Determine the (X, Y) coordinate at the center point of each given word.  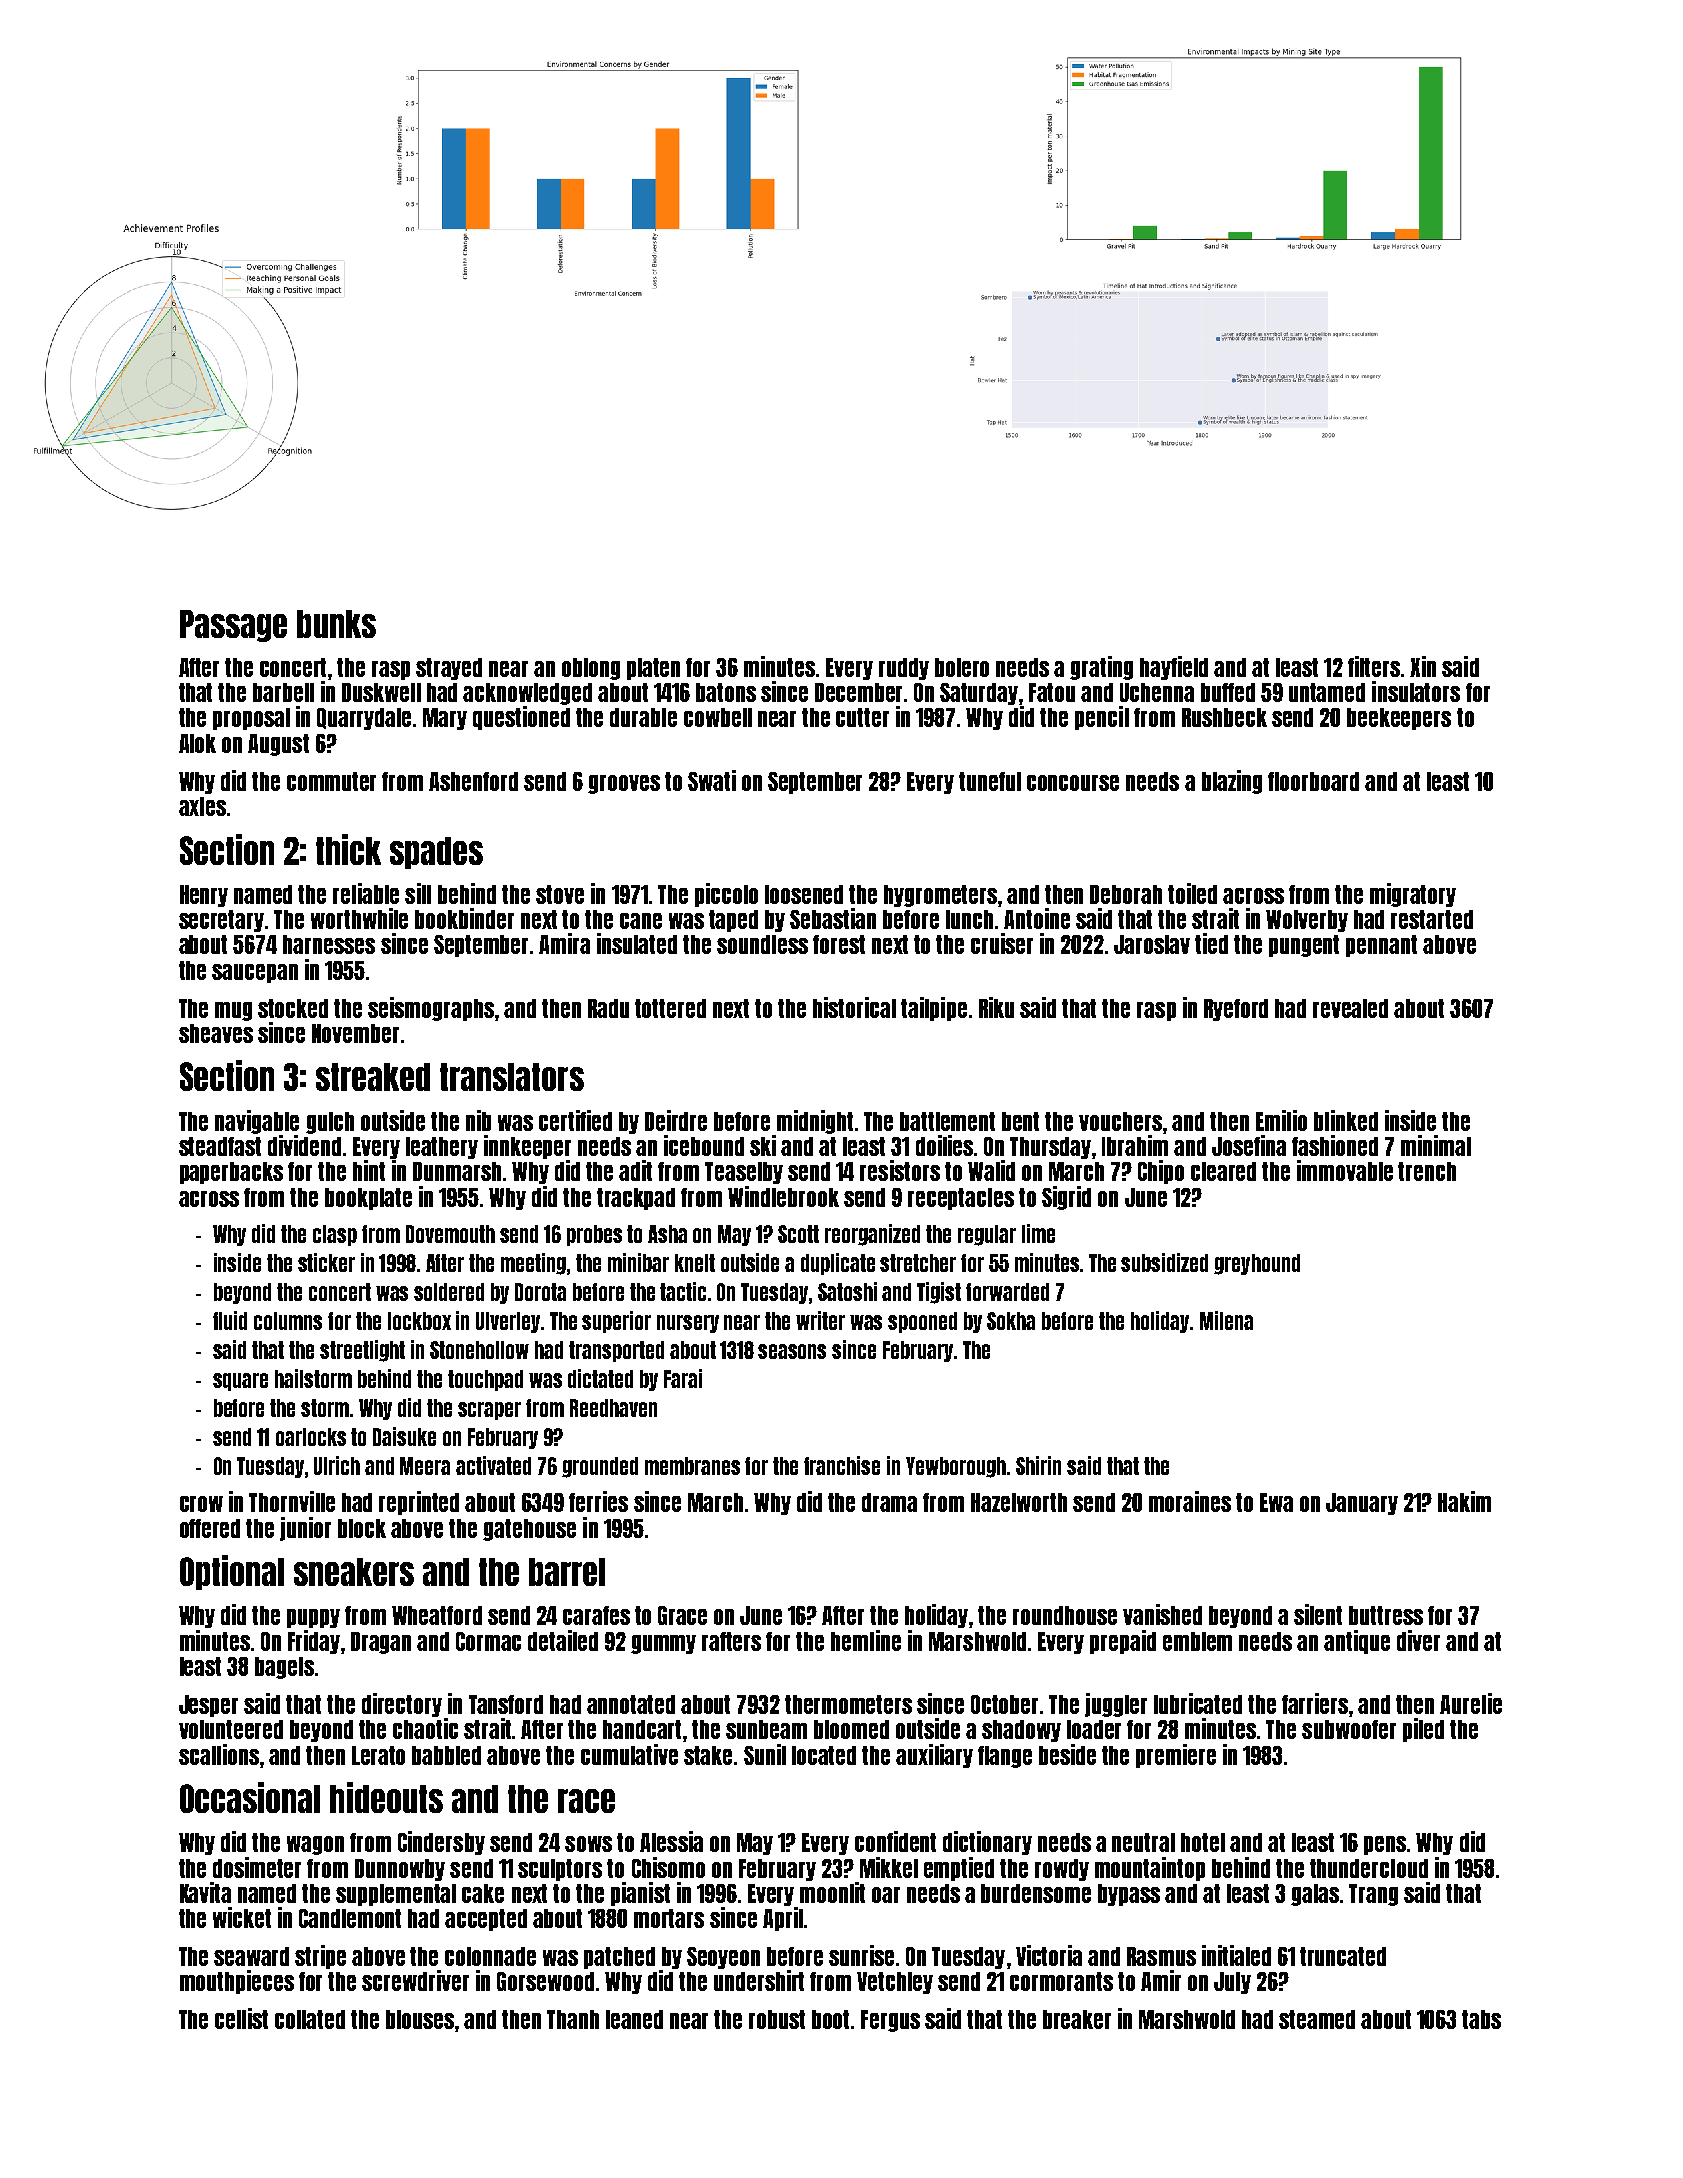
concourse (1073, 783)
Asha (667, 1234)
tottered (670, 1008)
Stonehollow (479, 1350)
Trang (1373, 1895)
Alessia (671, 1841)
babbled (446, 1755)
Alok (197, 743)
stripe (320, 1957)
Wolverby (1307, 921)
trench (1427, 1171)
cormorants (1061, 1981)
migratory (1413, 895)
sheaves (216, 1033)
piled (1423, 1730)
